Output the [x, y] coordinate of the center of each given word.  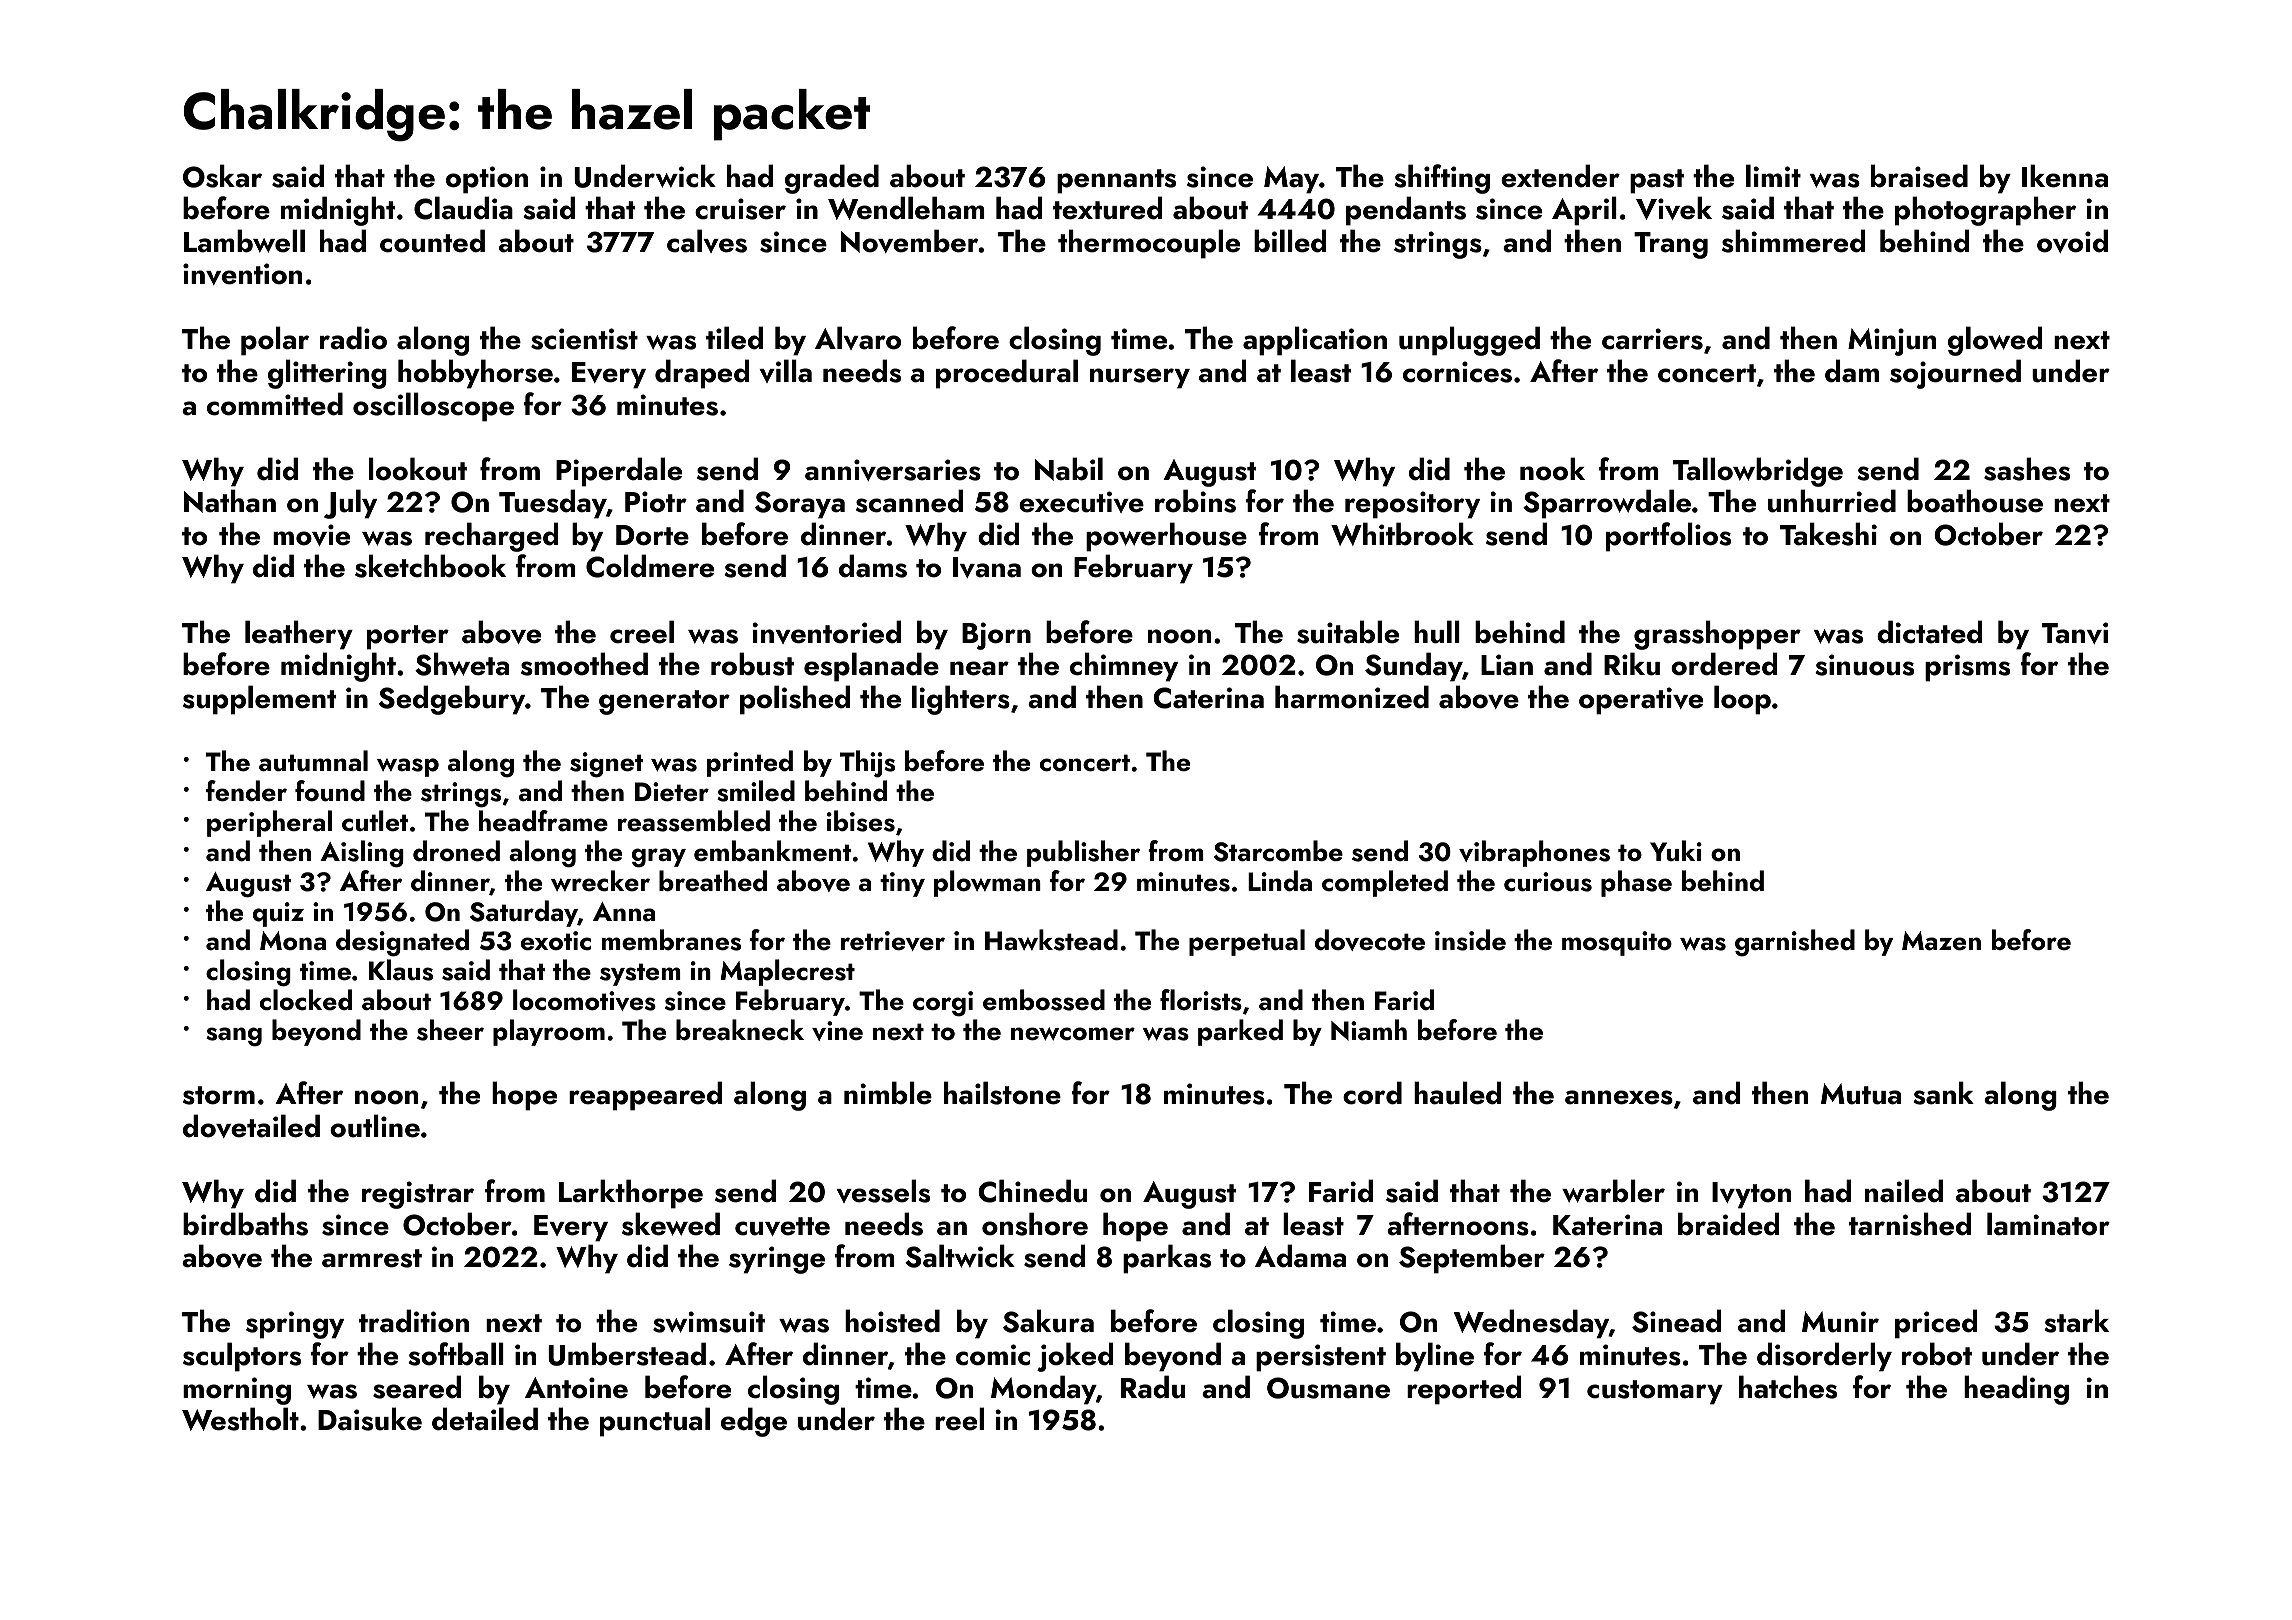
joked [1075, 1357]
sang [234, 1037]
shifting [1442, 179]
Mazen [1941, 941]
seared [417, 1387]
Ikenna [2065, 176]
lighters [961, 700]
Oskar [222, 176]
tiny [902, 884]
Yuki [1676, 851]
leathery [299, 635]
